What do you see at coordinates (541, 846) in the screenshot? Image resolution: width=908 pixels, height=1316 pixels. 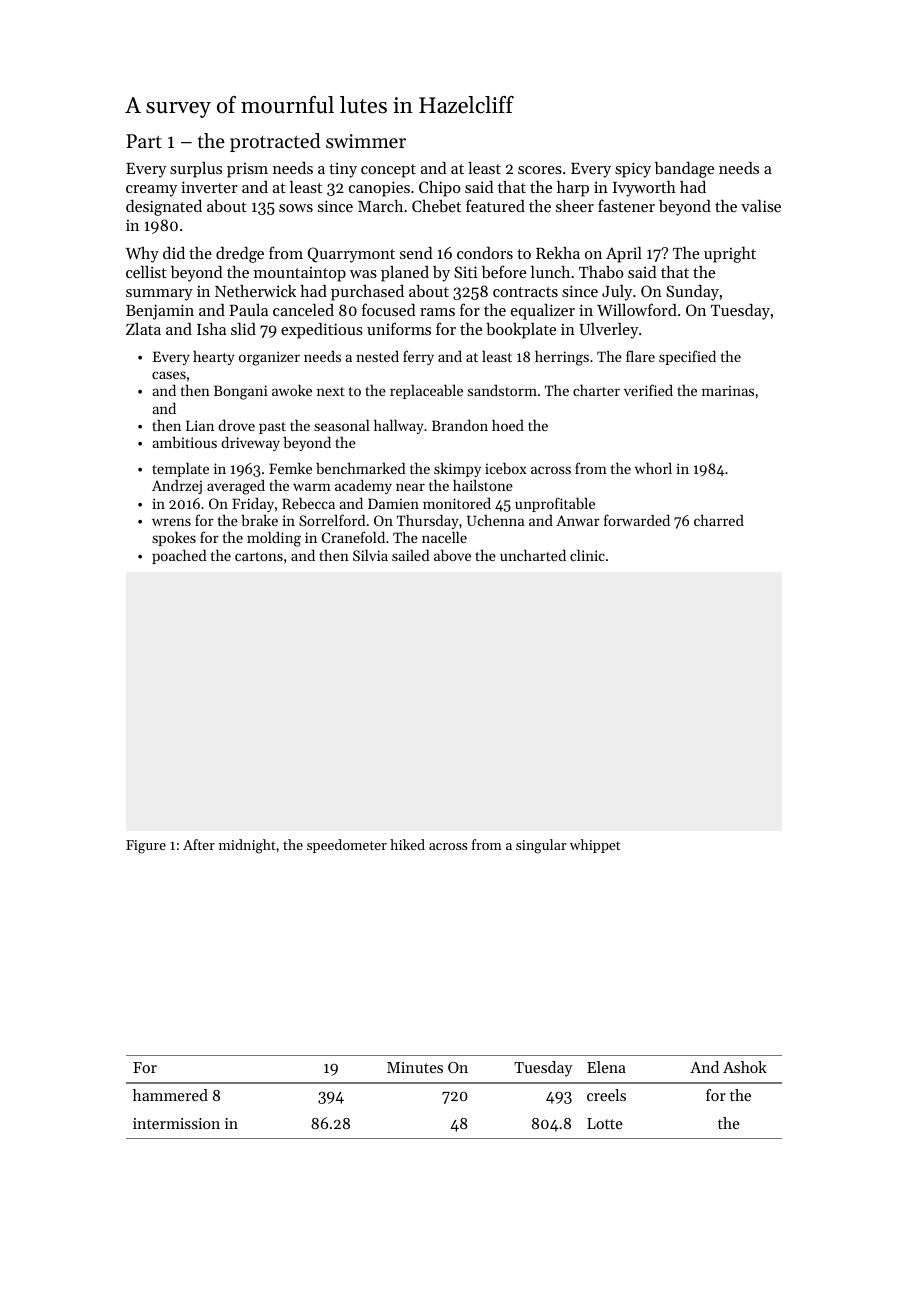 I see `singular` at bounding box center [541, 846].
